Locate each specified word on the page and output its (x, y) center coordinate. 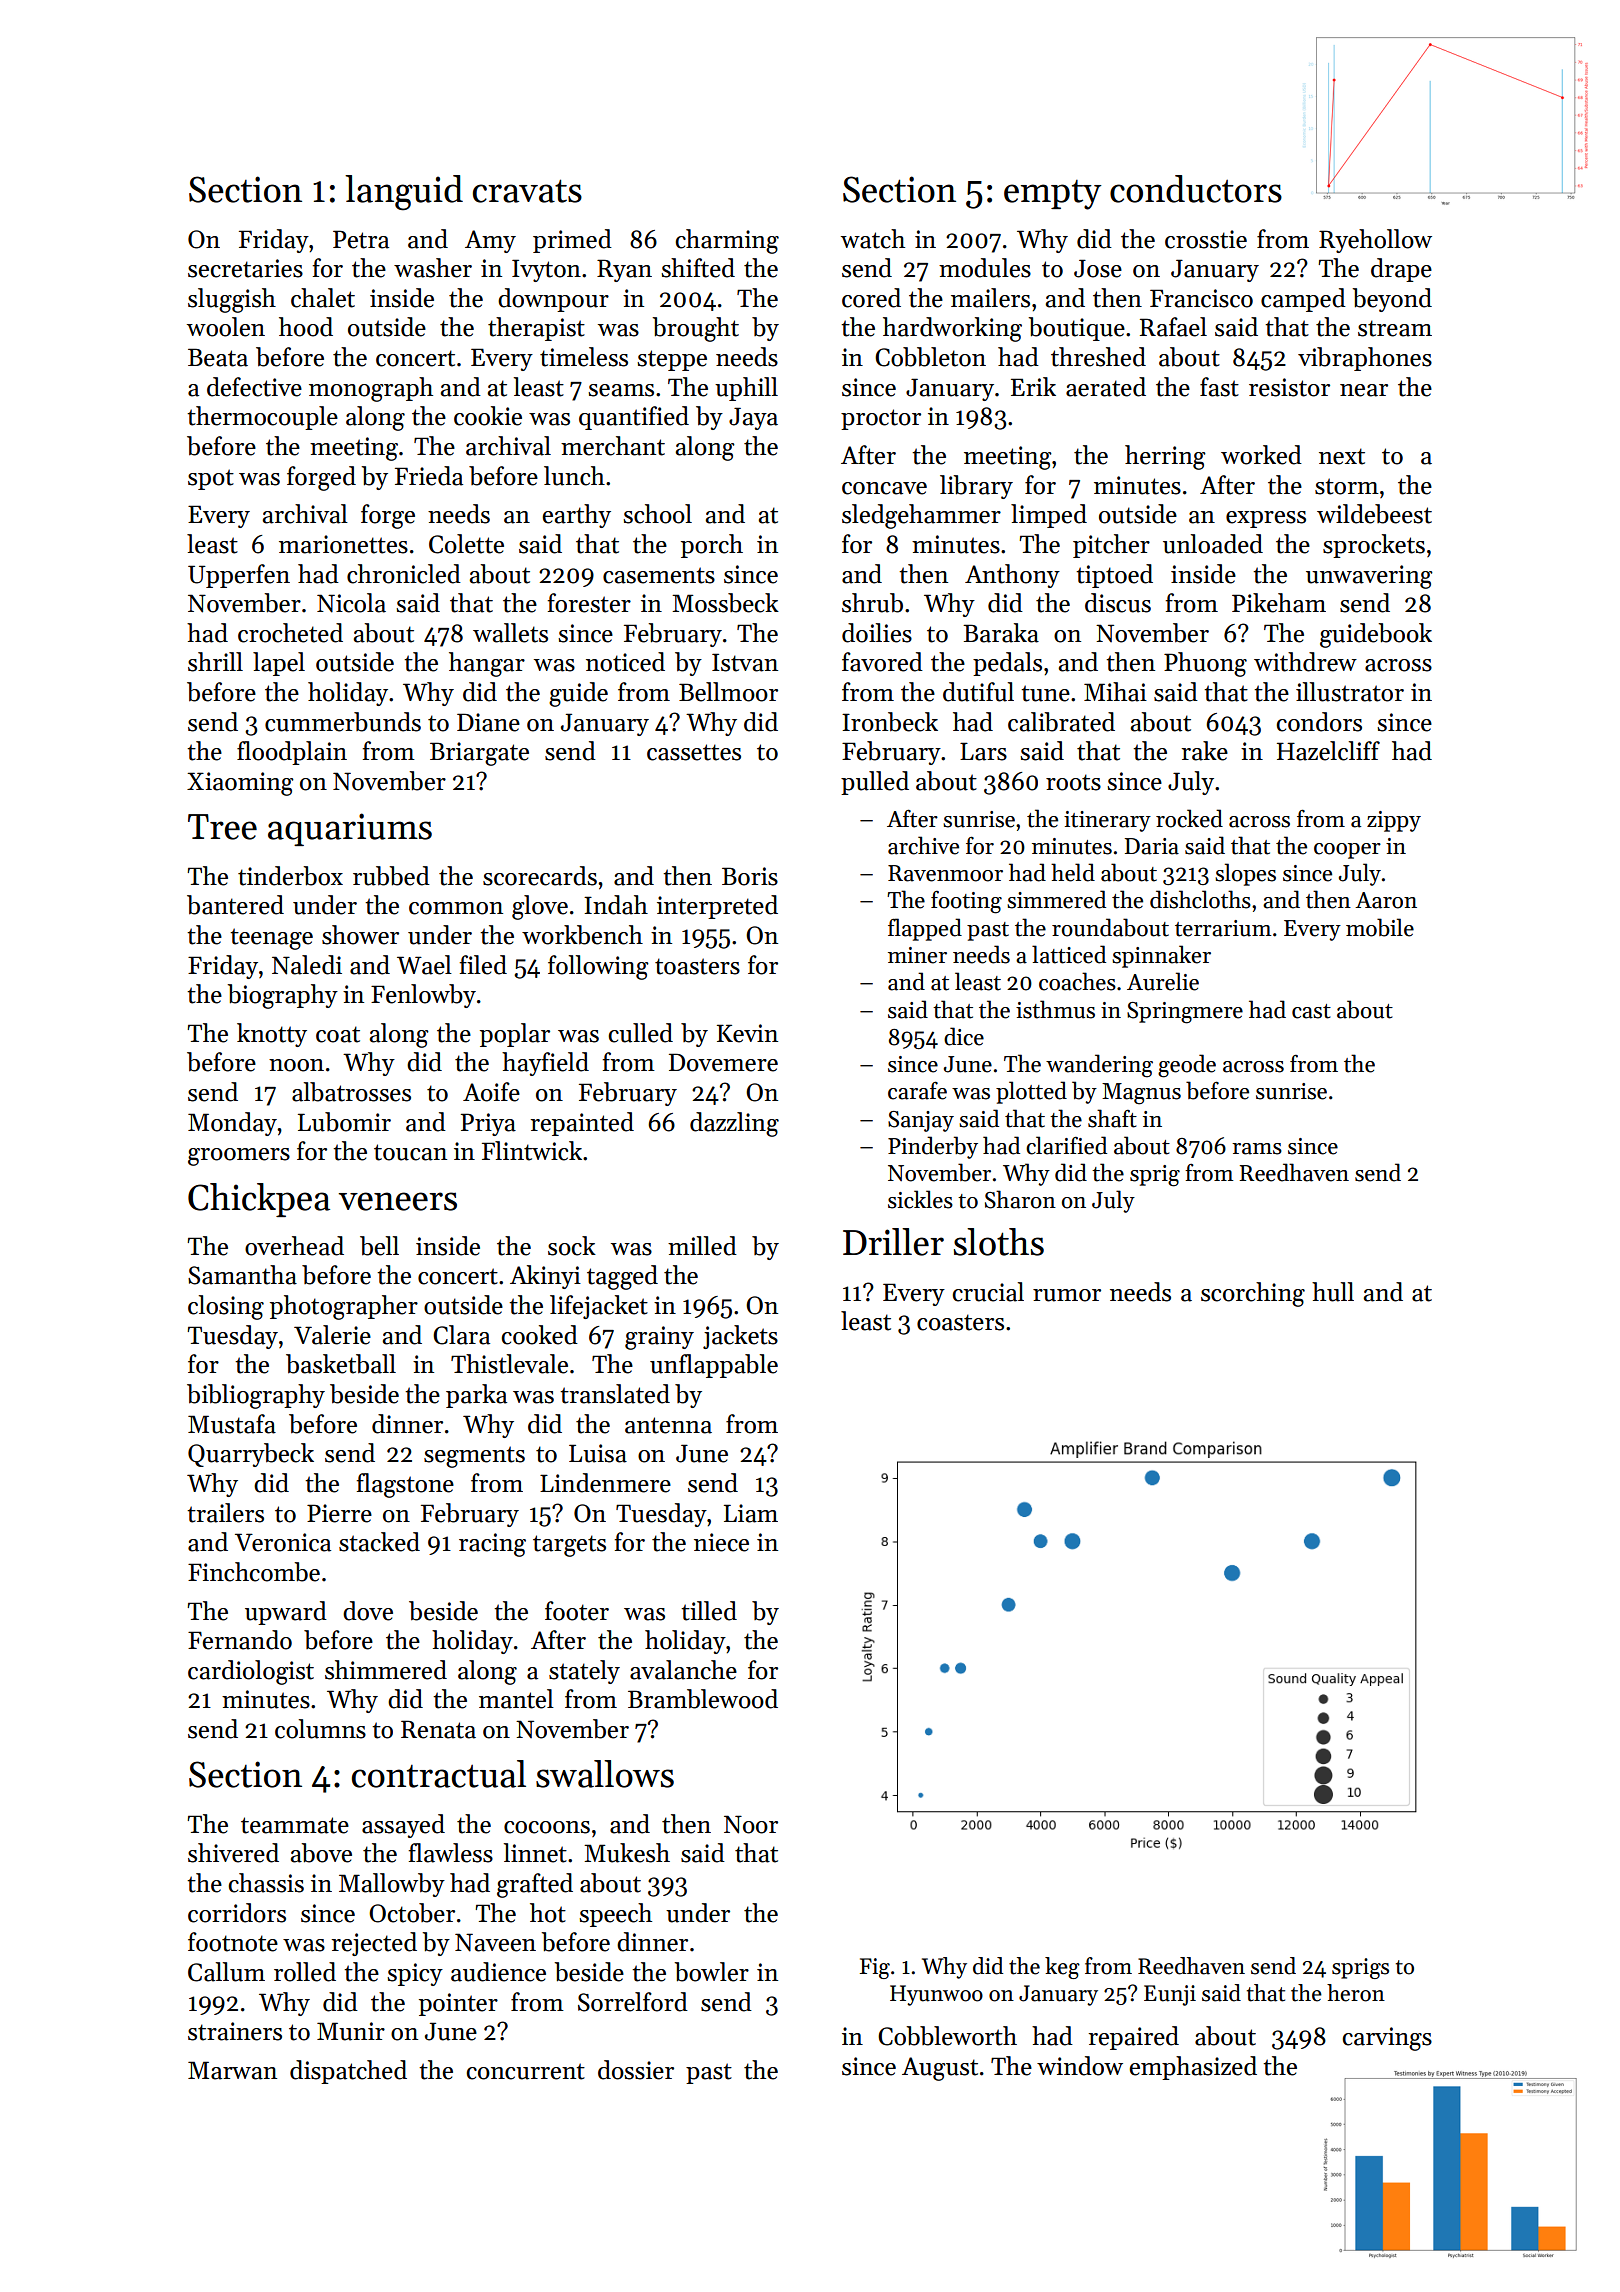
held (1073, 872)
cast (1311, 1011)
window (1080, 2066)
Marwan (232, 2070)
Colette (466, 544)
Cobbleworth (947, 2036)
